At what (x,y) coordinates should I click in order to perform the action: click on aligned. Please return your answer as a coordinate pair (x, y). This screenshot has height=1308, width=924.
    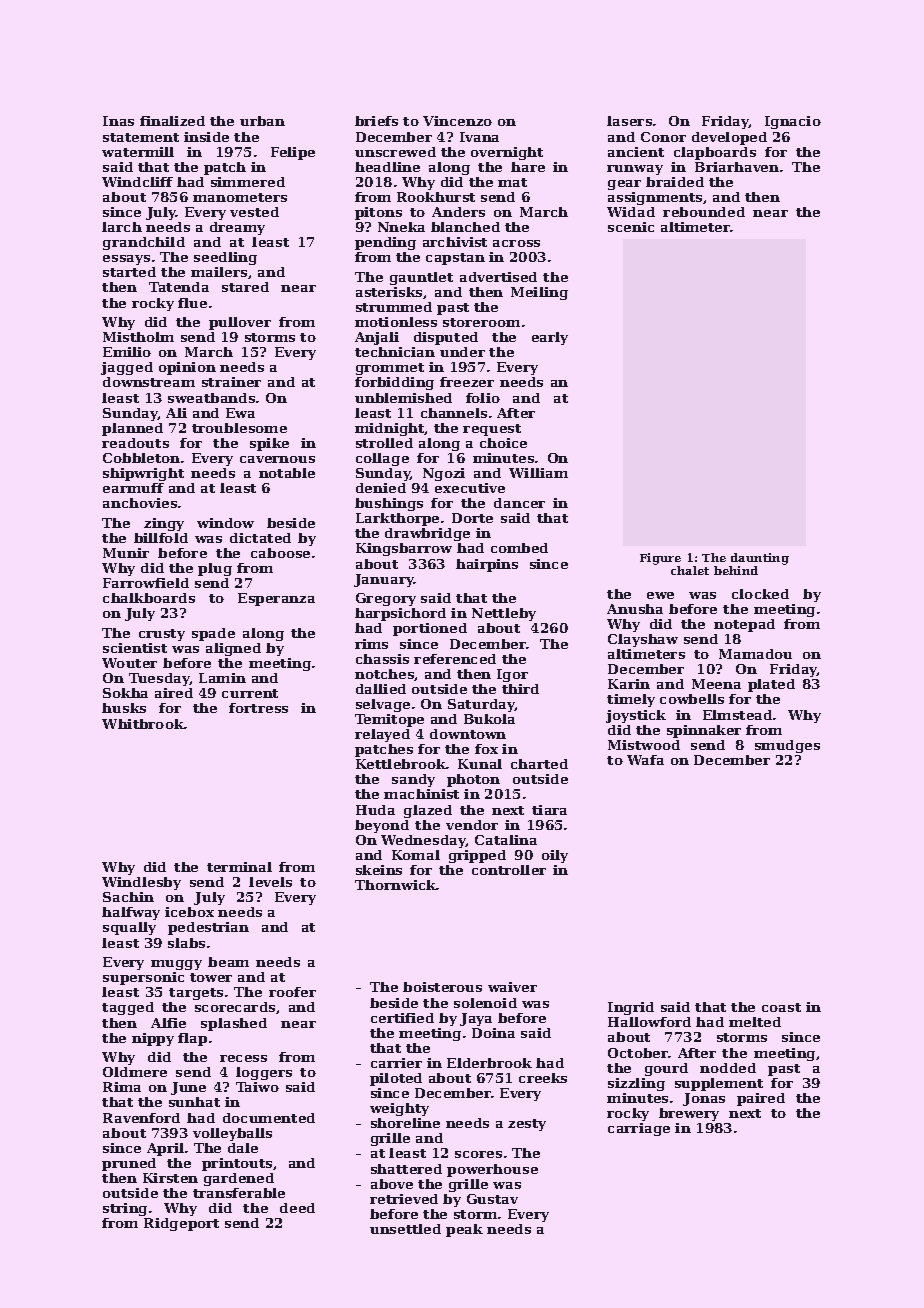
    Looking at the image, I should click on (233, 649).
